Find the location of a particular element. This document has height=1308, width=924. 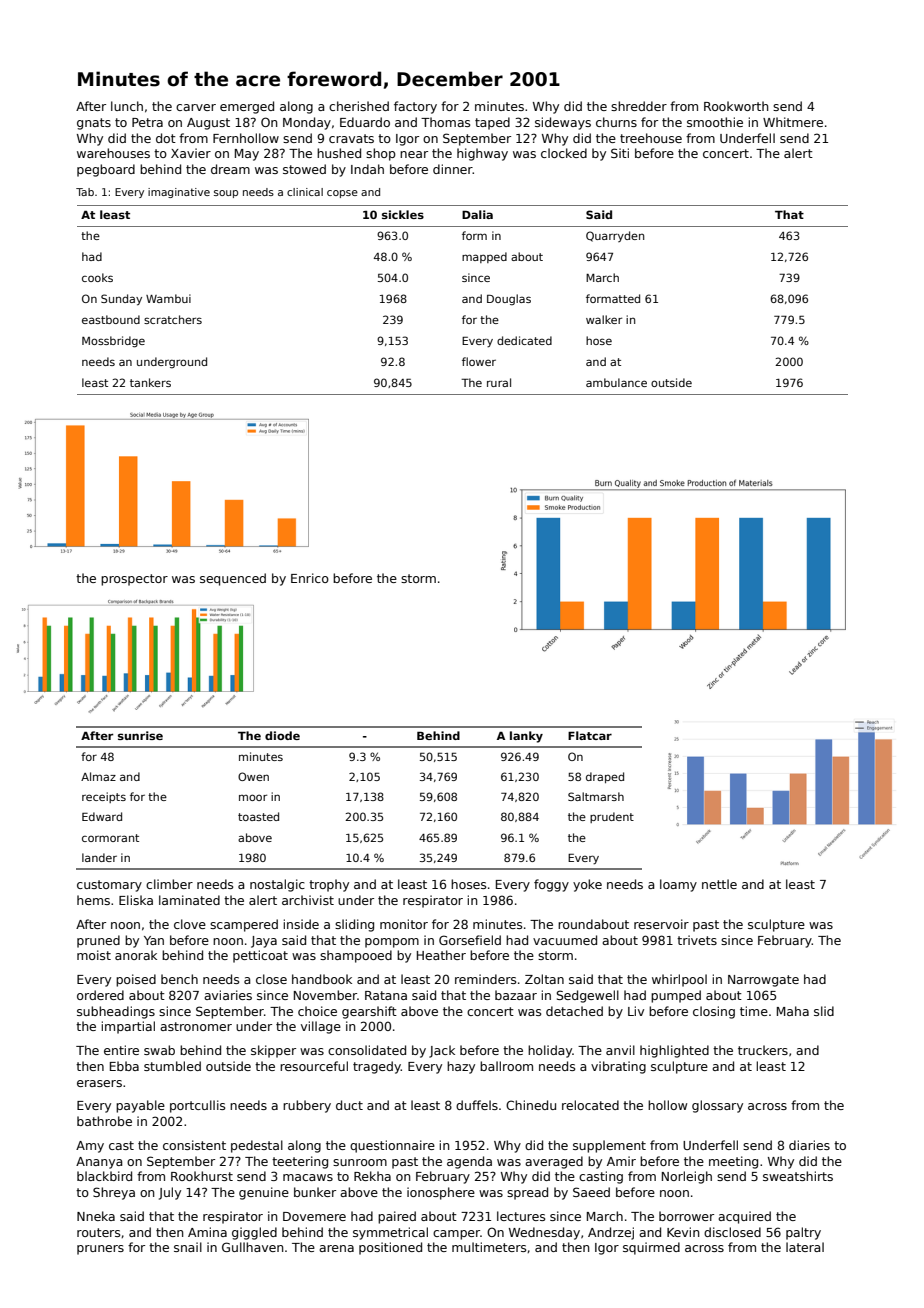

lunch is located at coordinates (127, 106).
